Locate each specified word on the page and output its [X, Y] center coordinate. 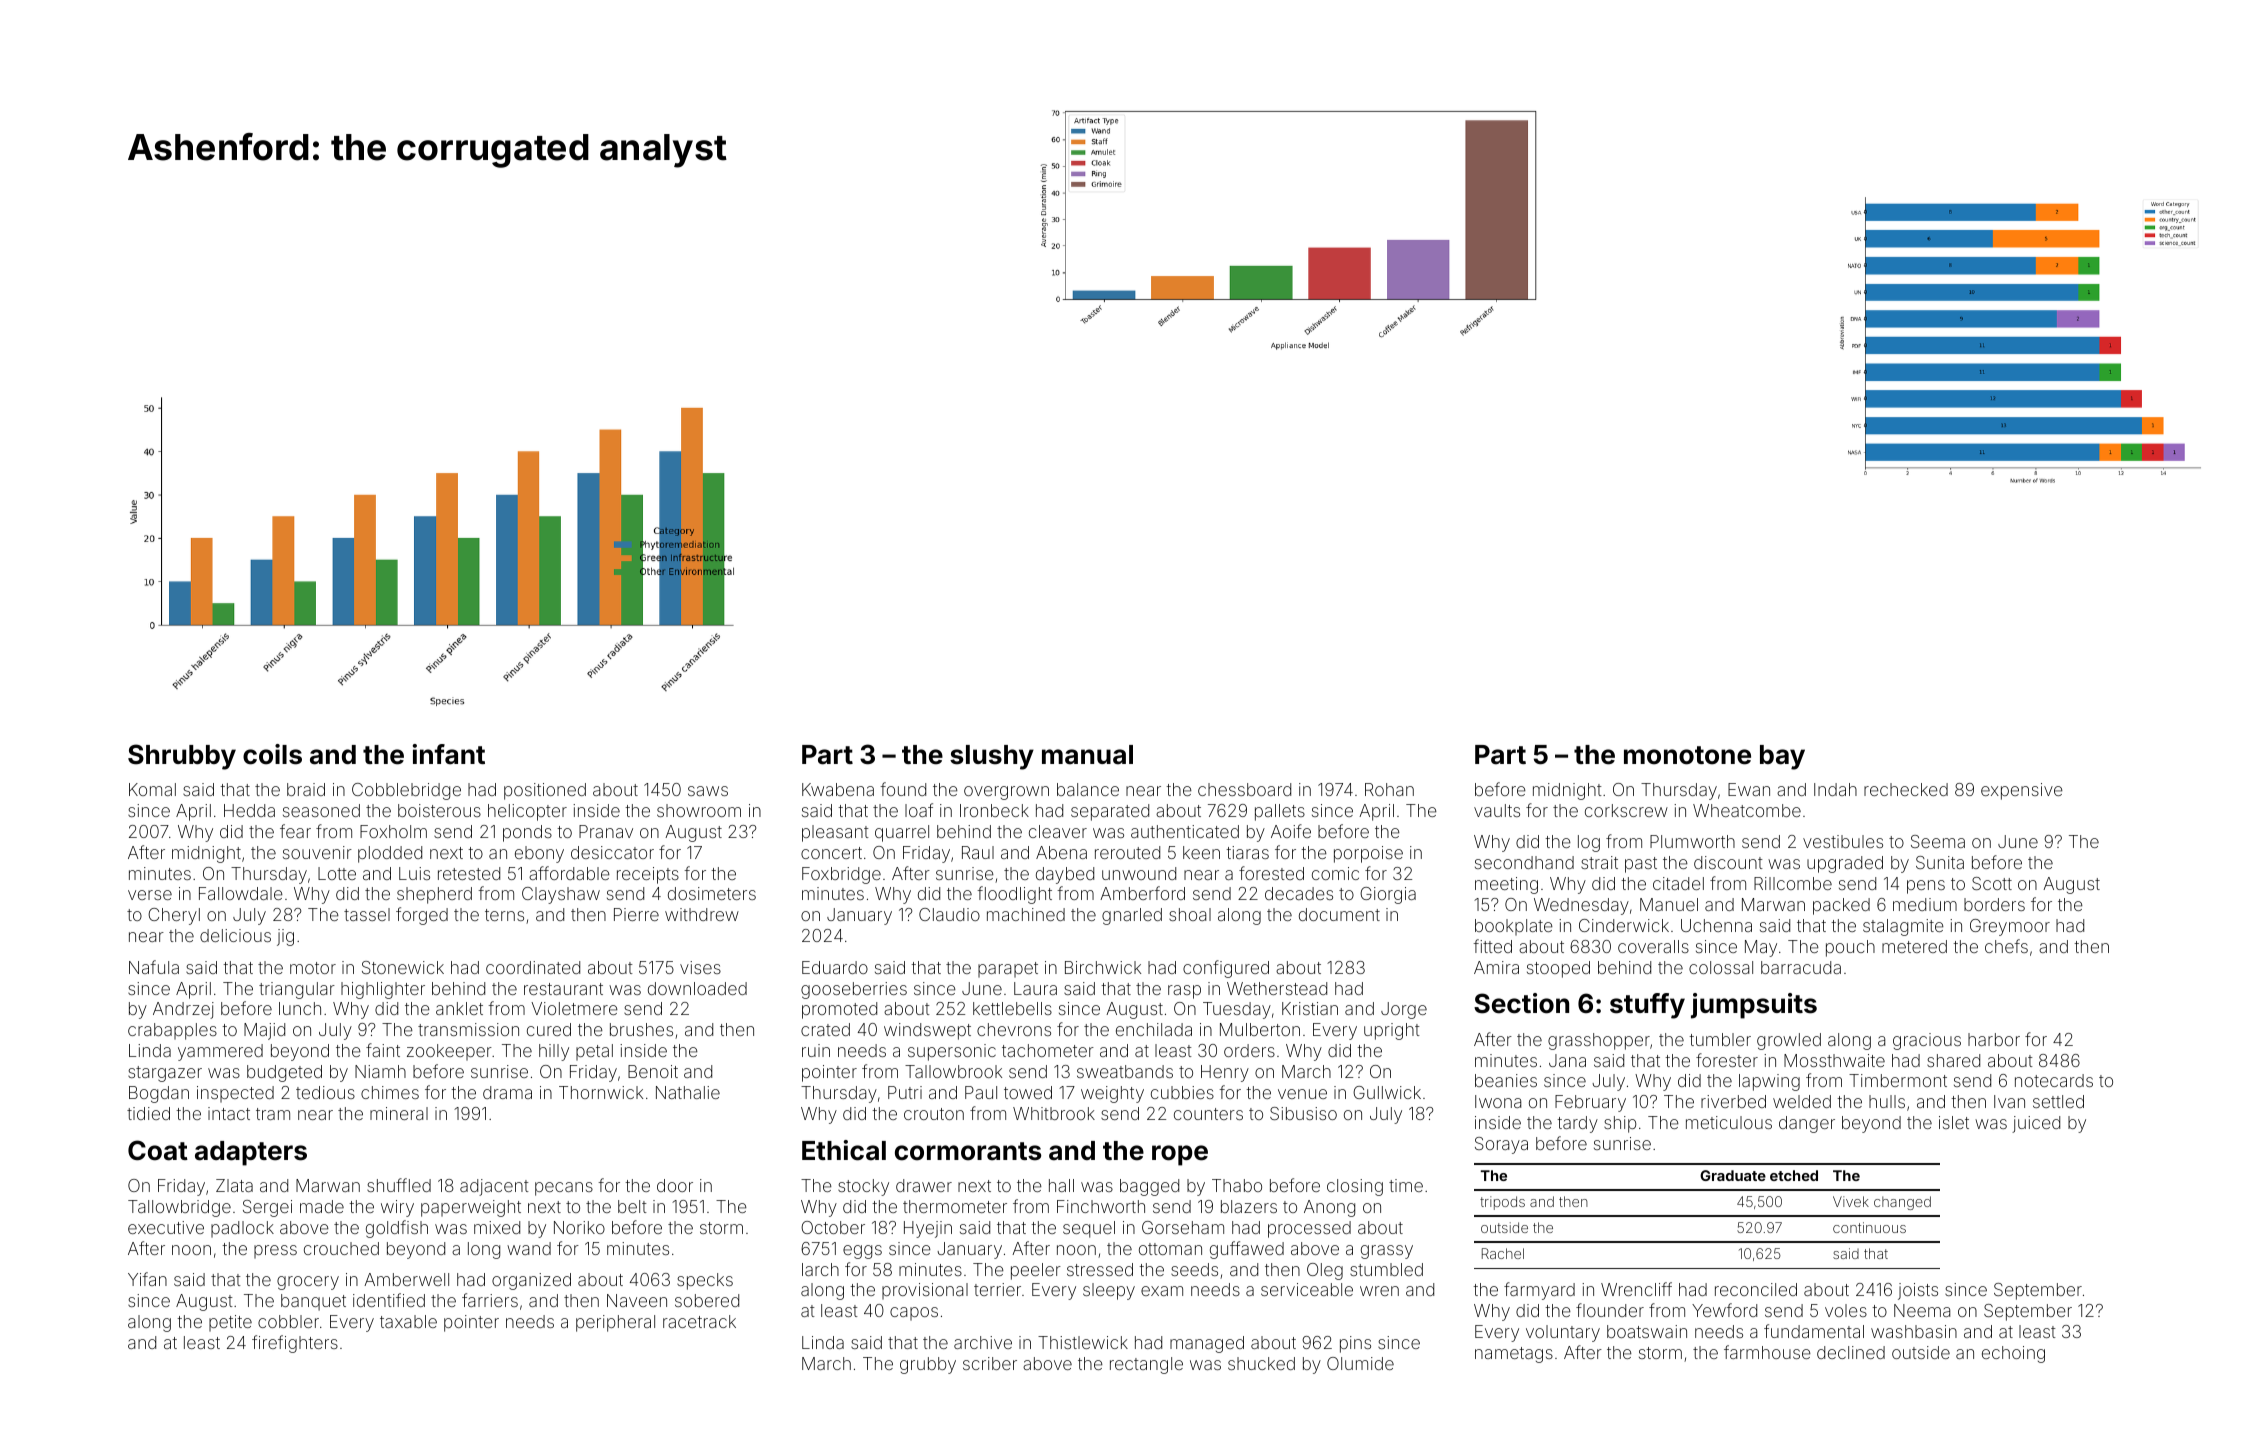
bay [1782, 757]
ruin [816, 1050]
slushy [992, 757]
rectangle [1146, 1365]
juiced [2036, 1124]
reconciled [1756, 1289]
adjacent [494, 1187]
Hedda [249, 810]
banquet [313, 1302]
